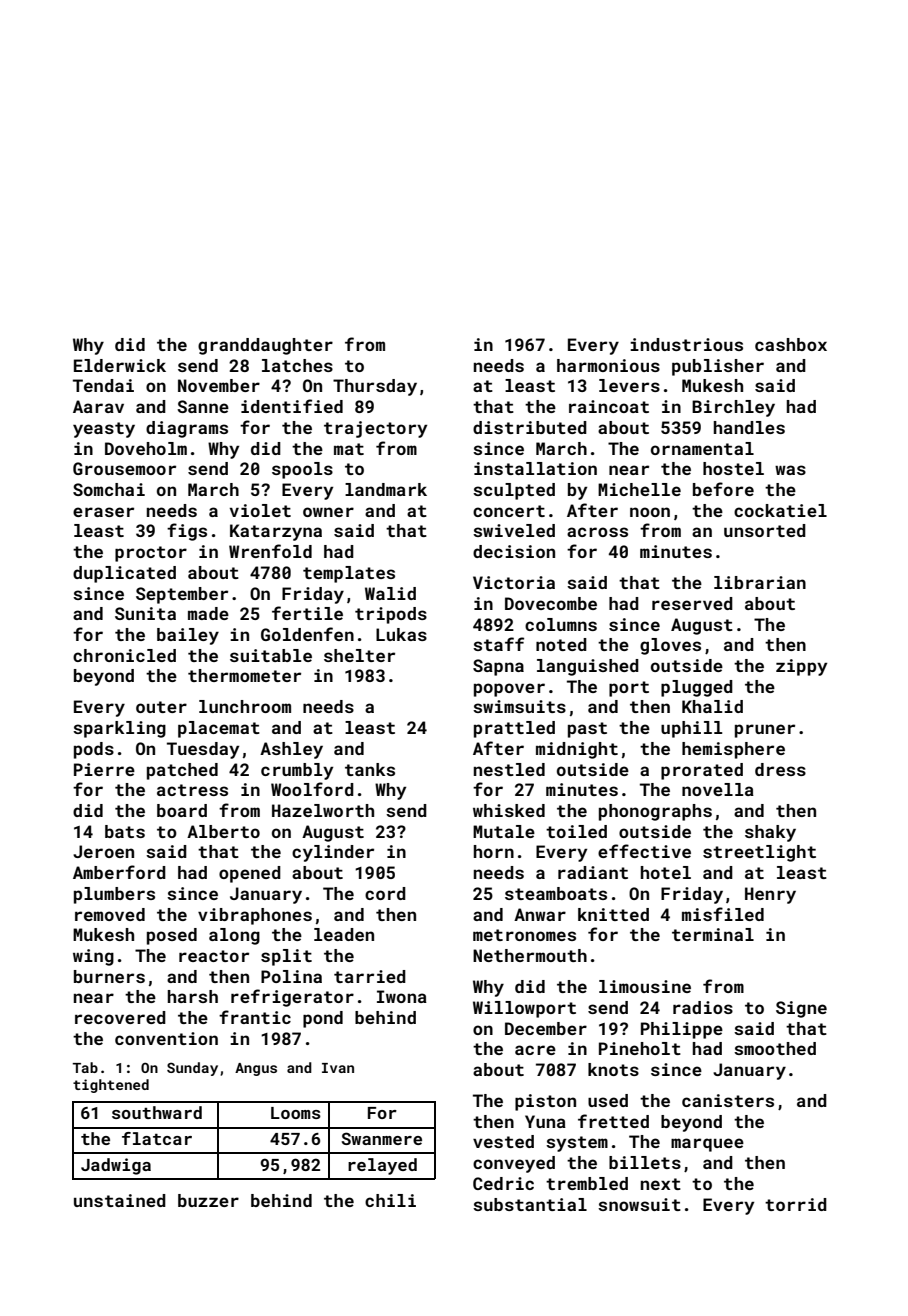  What do you see at coordinates (791, 344) in the page?
I see `cashbox` at bounding box center [791, 344].
